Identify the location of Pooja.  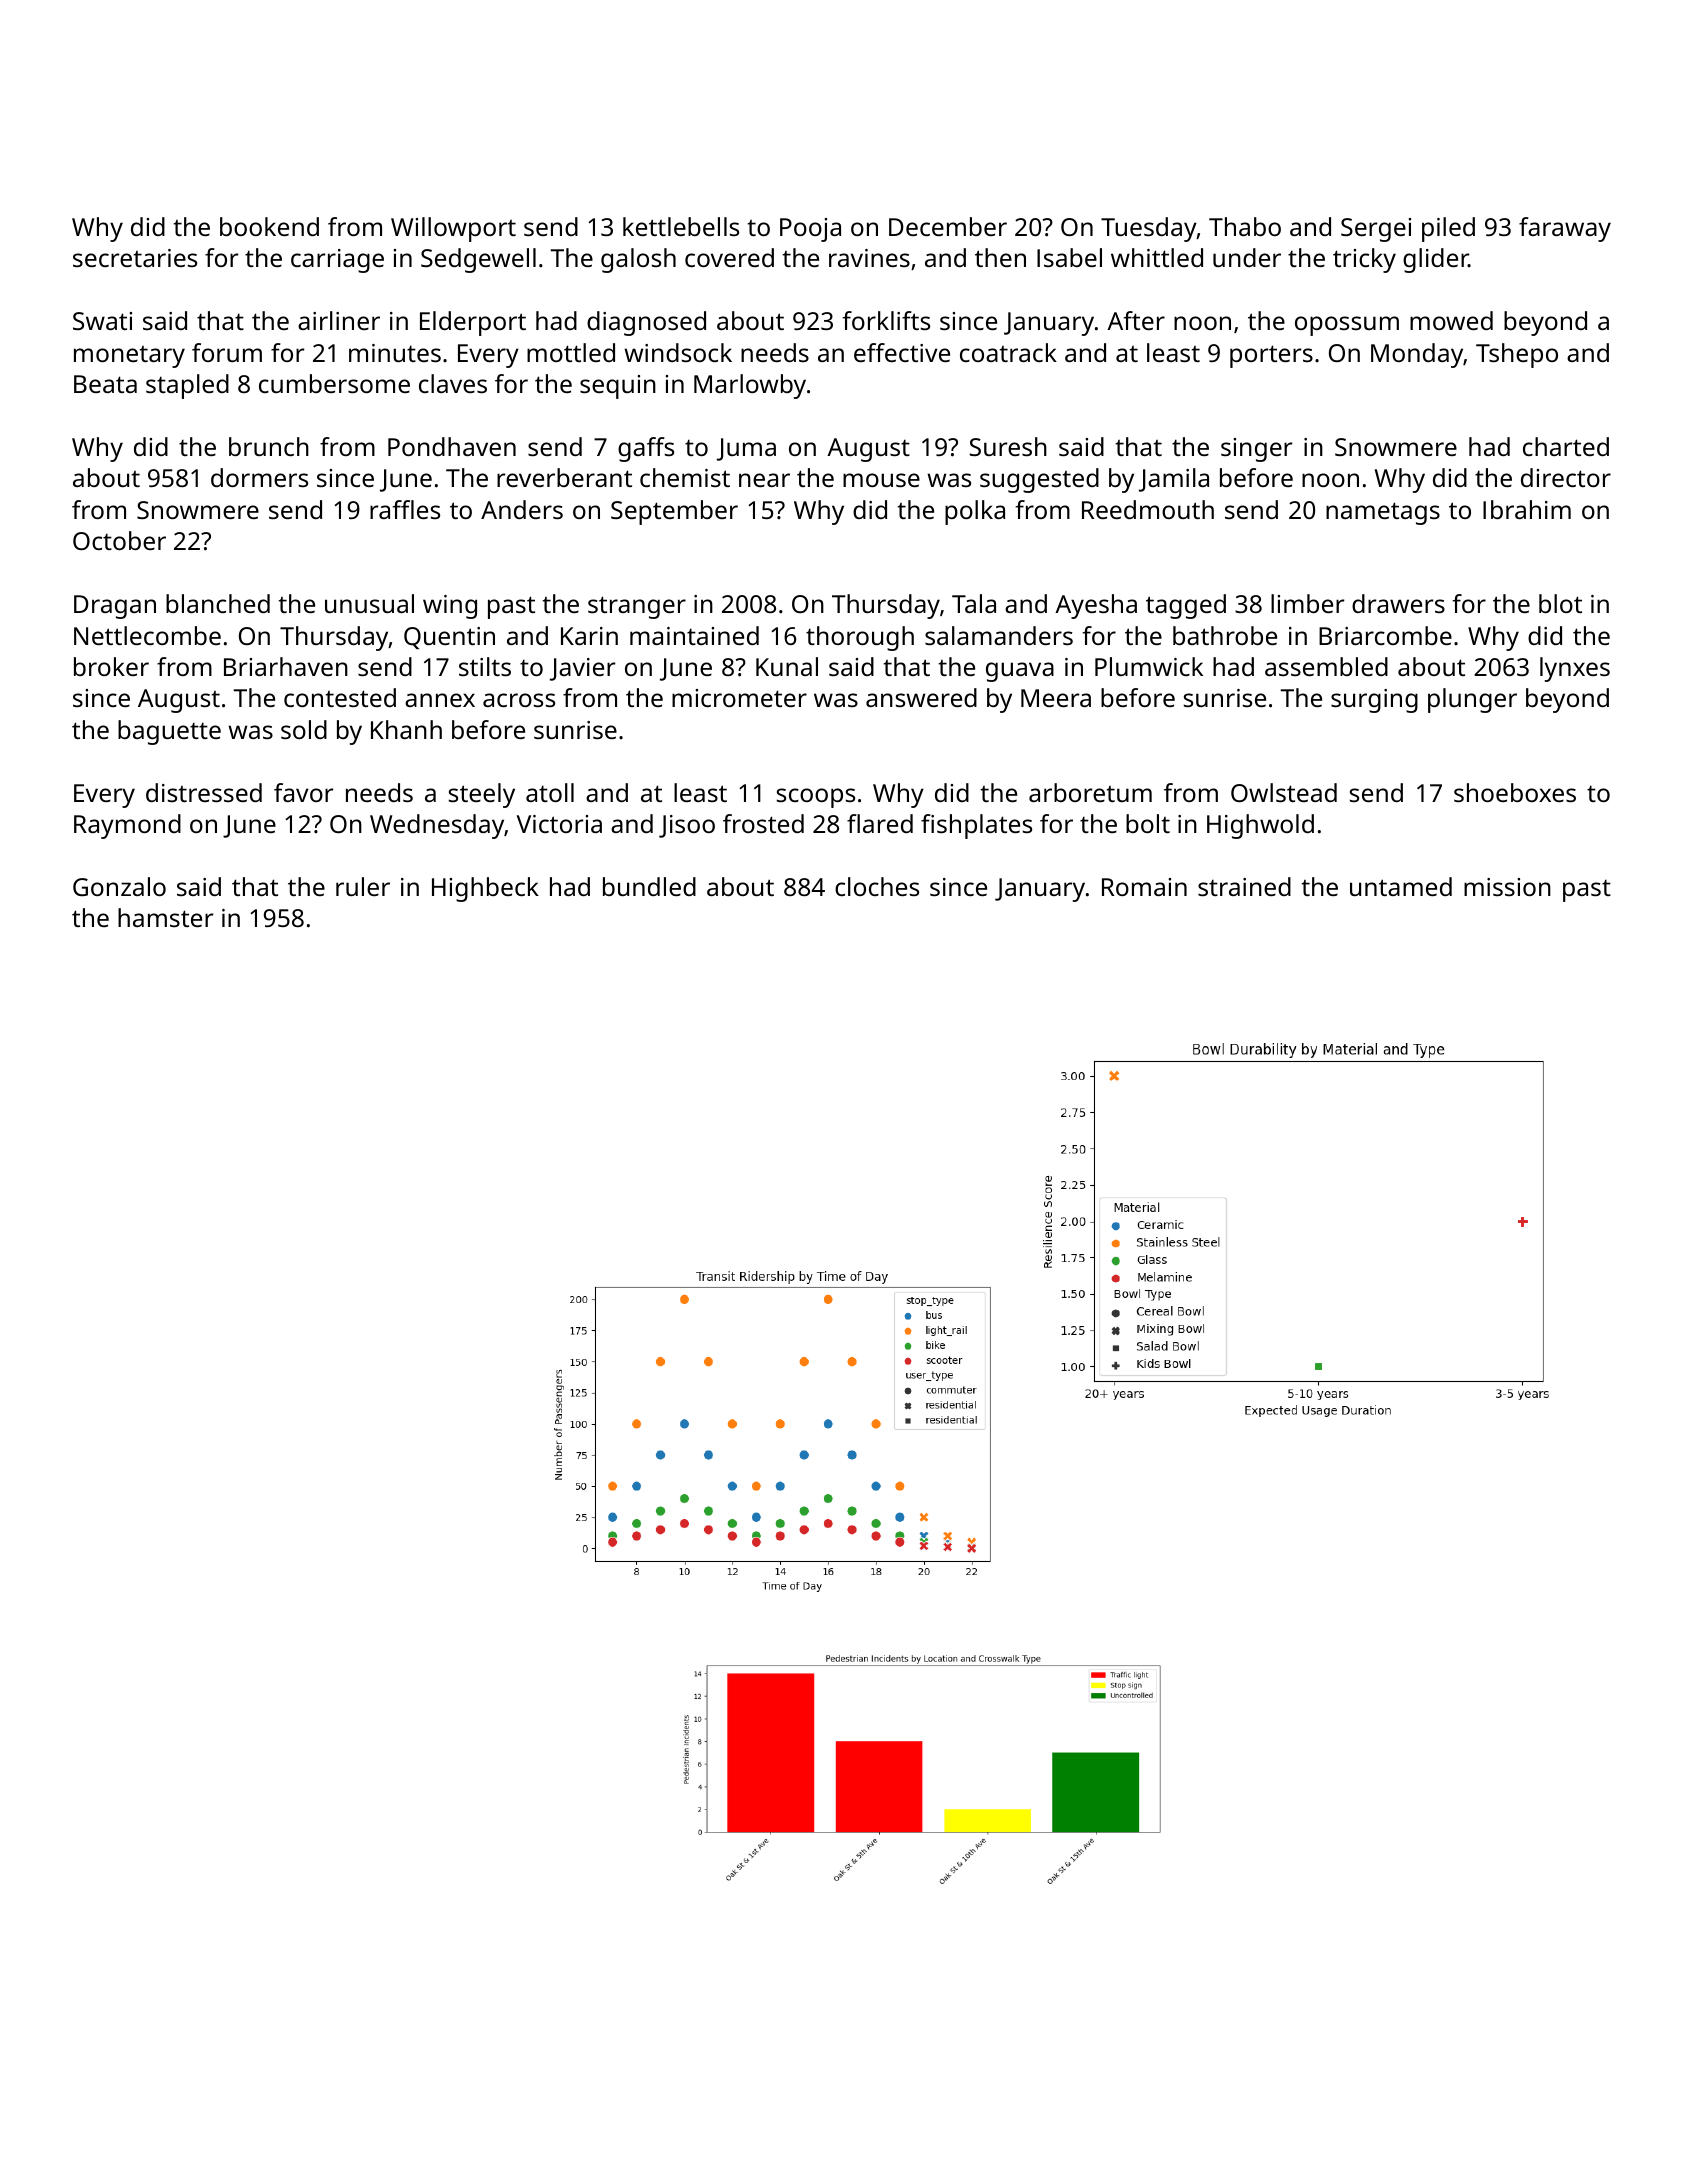
(810, 230).
